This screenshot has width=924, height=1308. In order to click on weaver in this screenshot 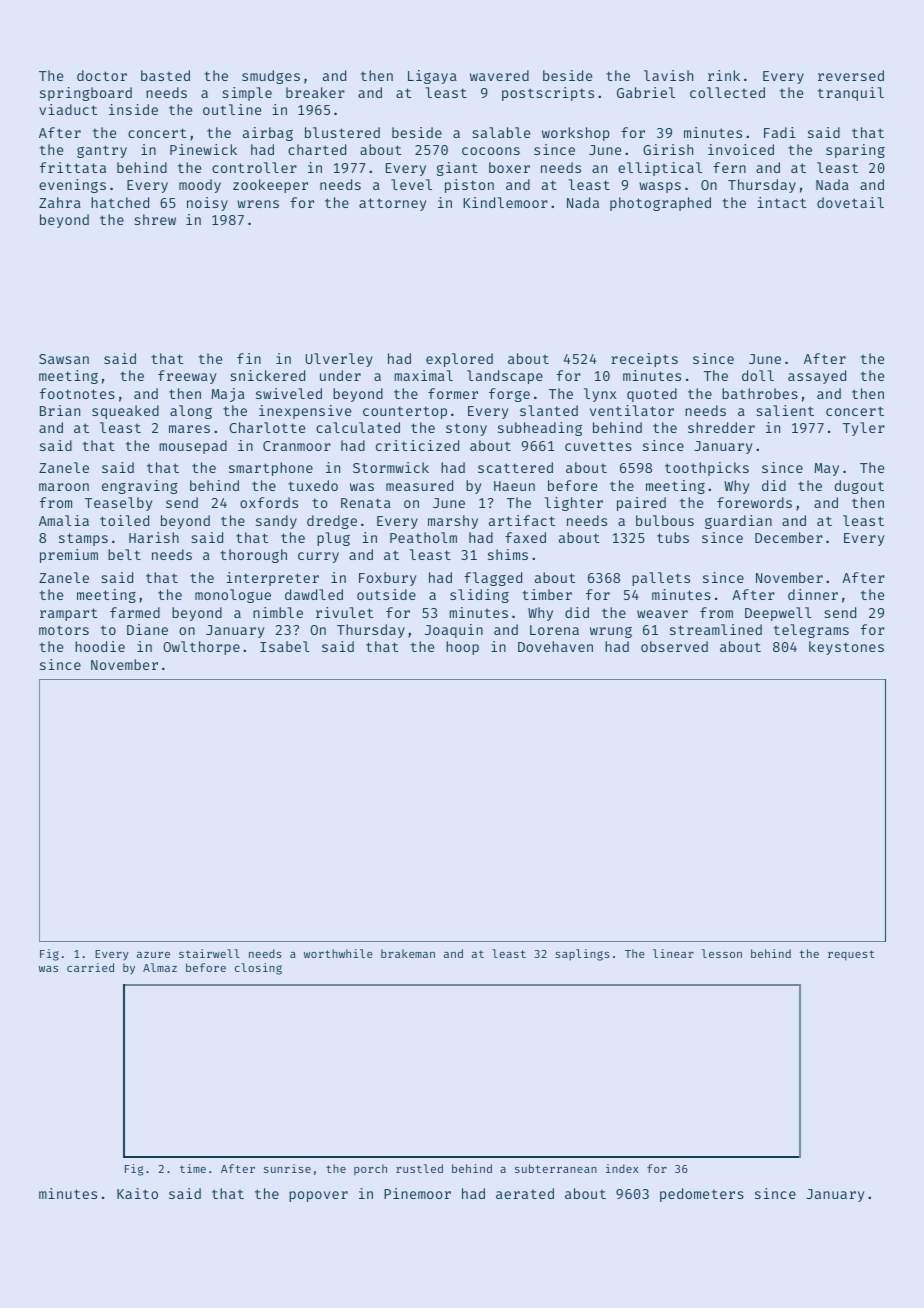, I will do `click(662, 614)`.
